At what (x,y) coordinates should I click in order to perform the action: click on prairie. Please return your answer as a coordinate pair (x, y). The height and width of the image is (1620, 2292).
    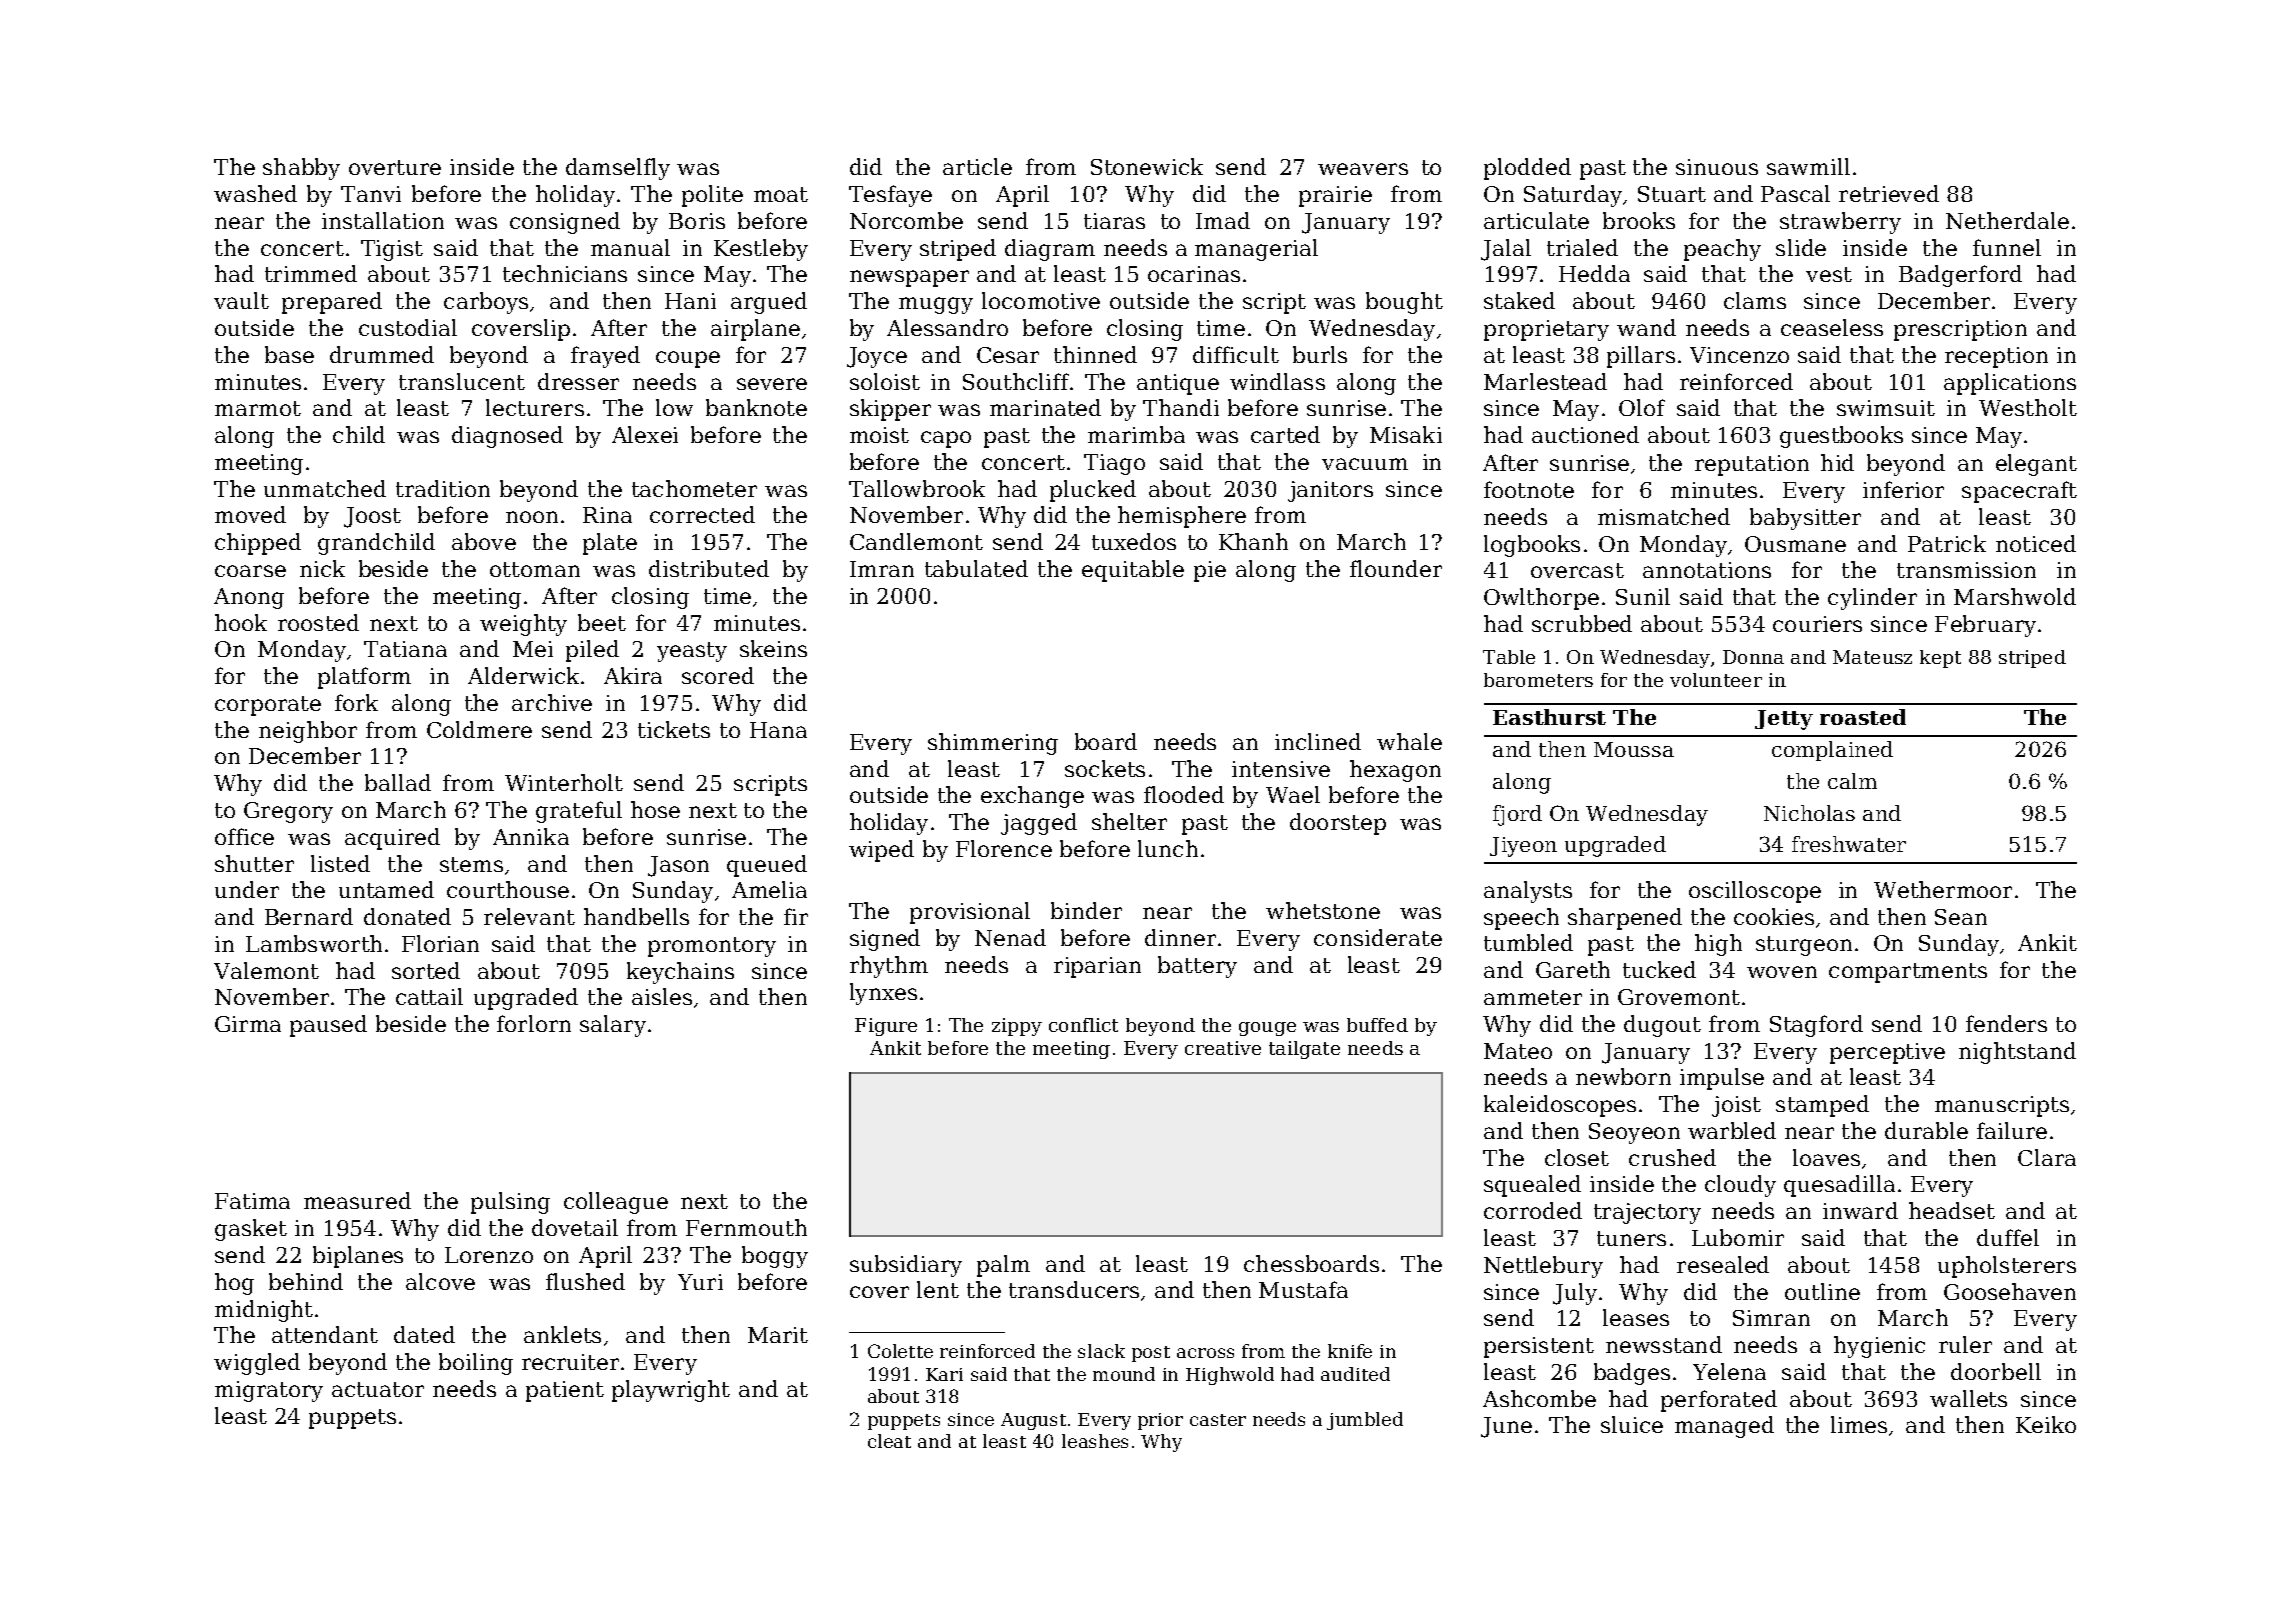
    Looking at the image, I should click on (1335, 196).
